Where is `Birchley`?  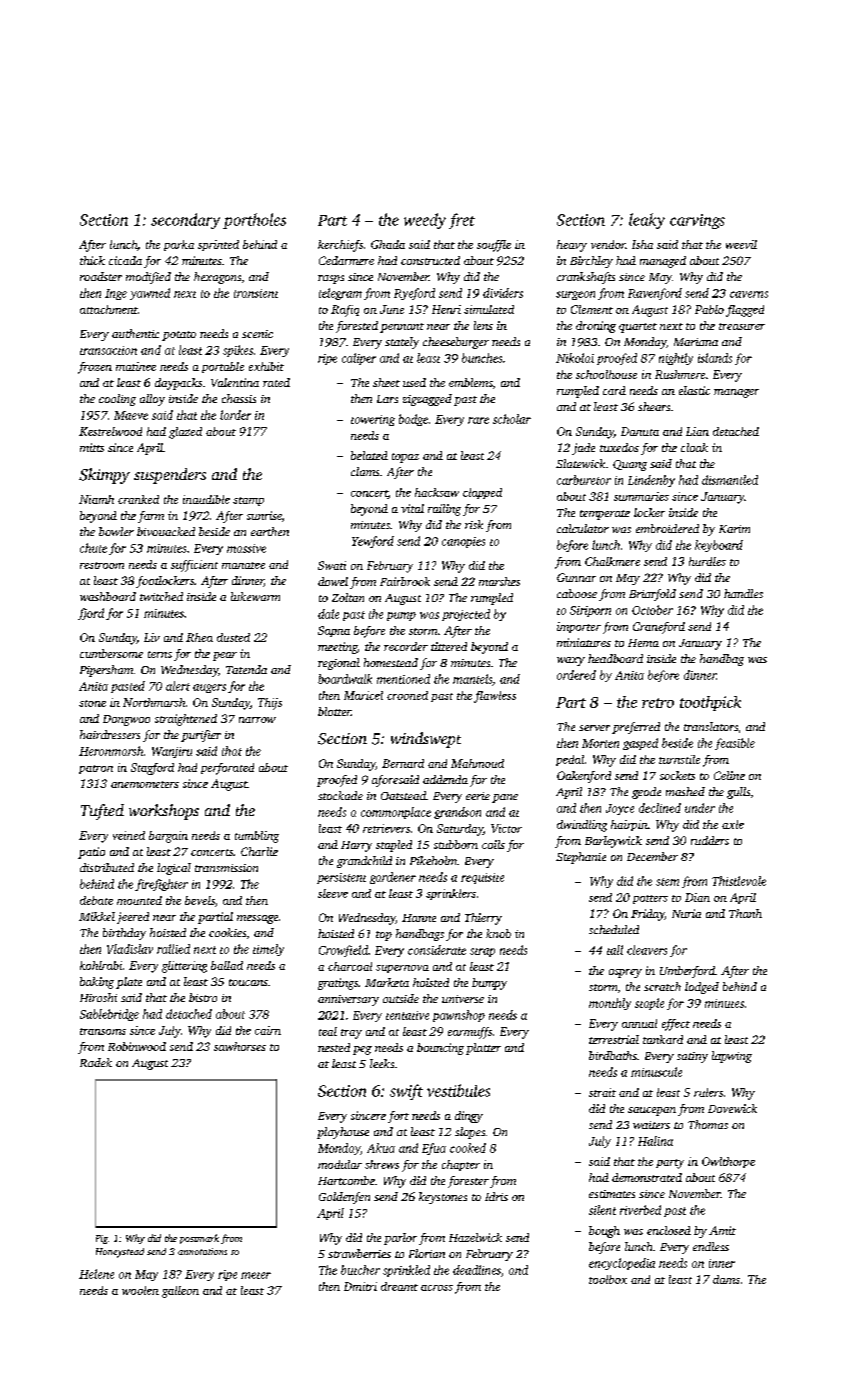
Birchley is located at coordinates (591, 262).
